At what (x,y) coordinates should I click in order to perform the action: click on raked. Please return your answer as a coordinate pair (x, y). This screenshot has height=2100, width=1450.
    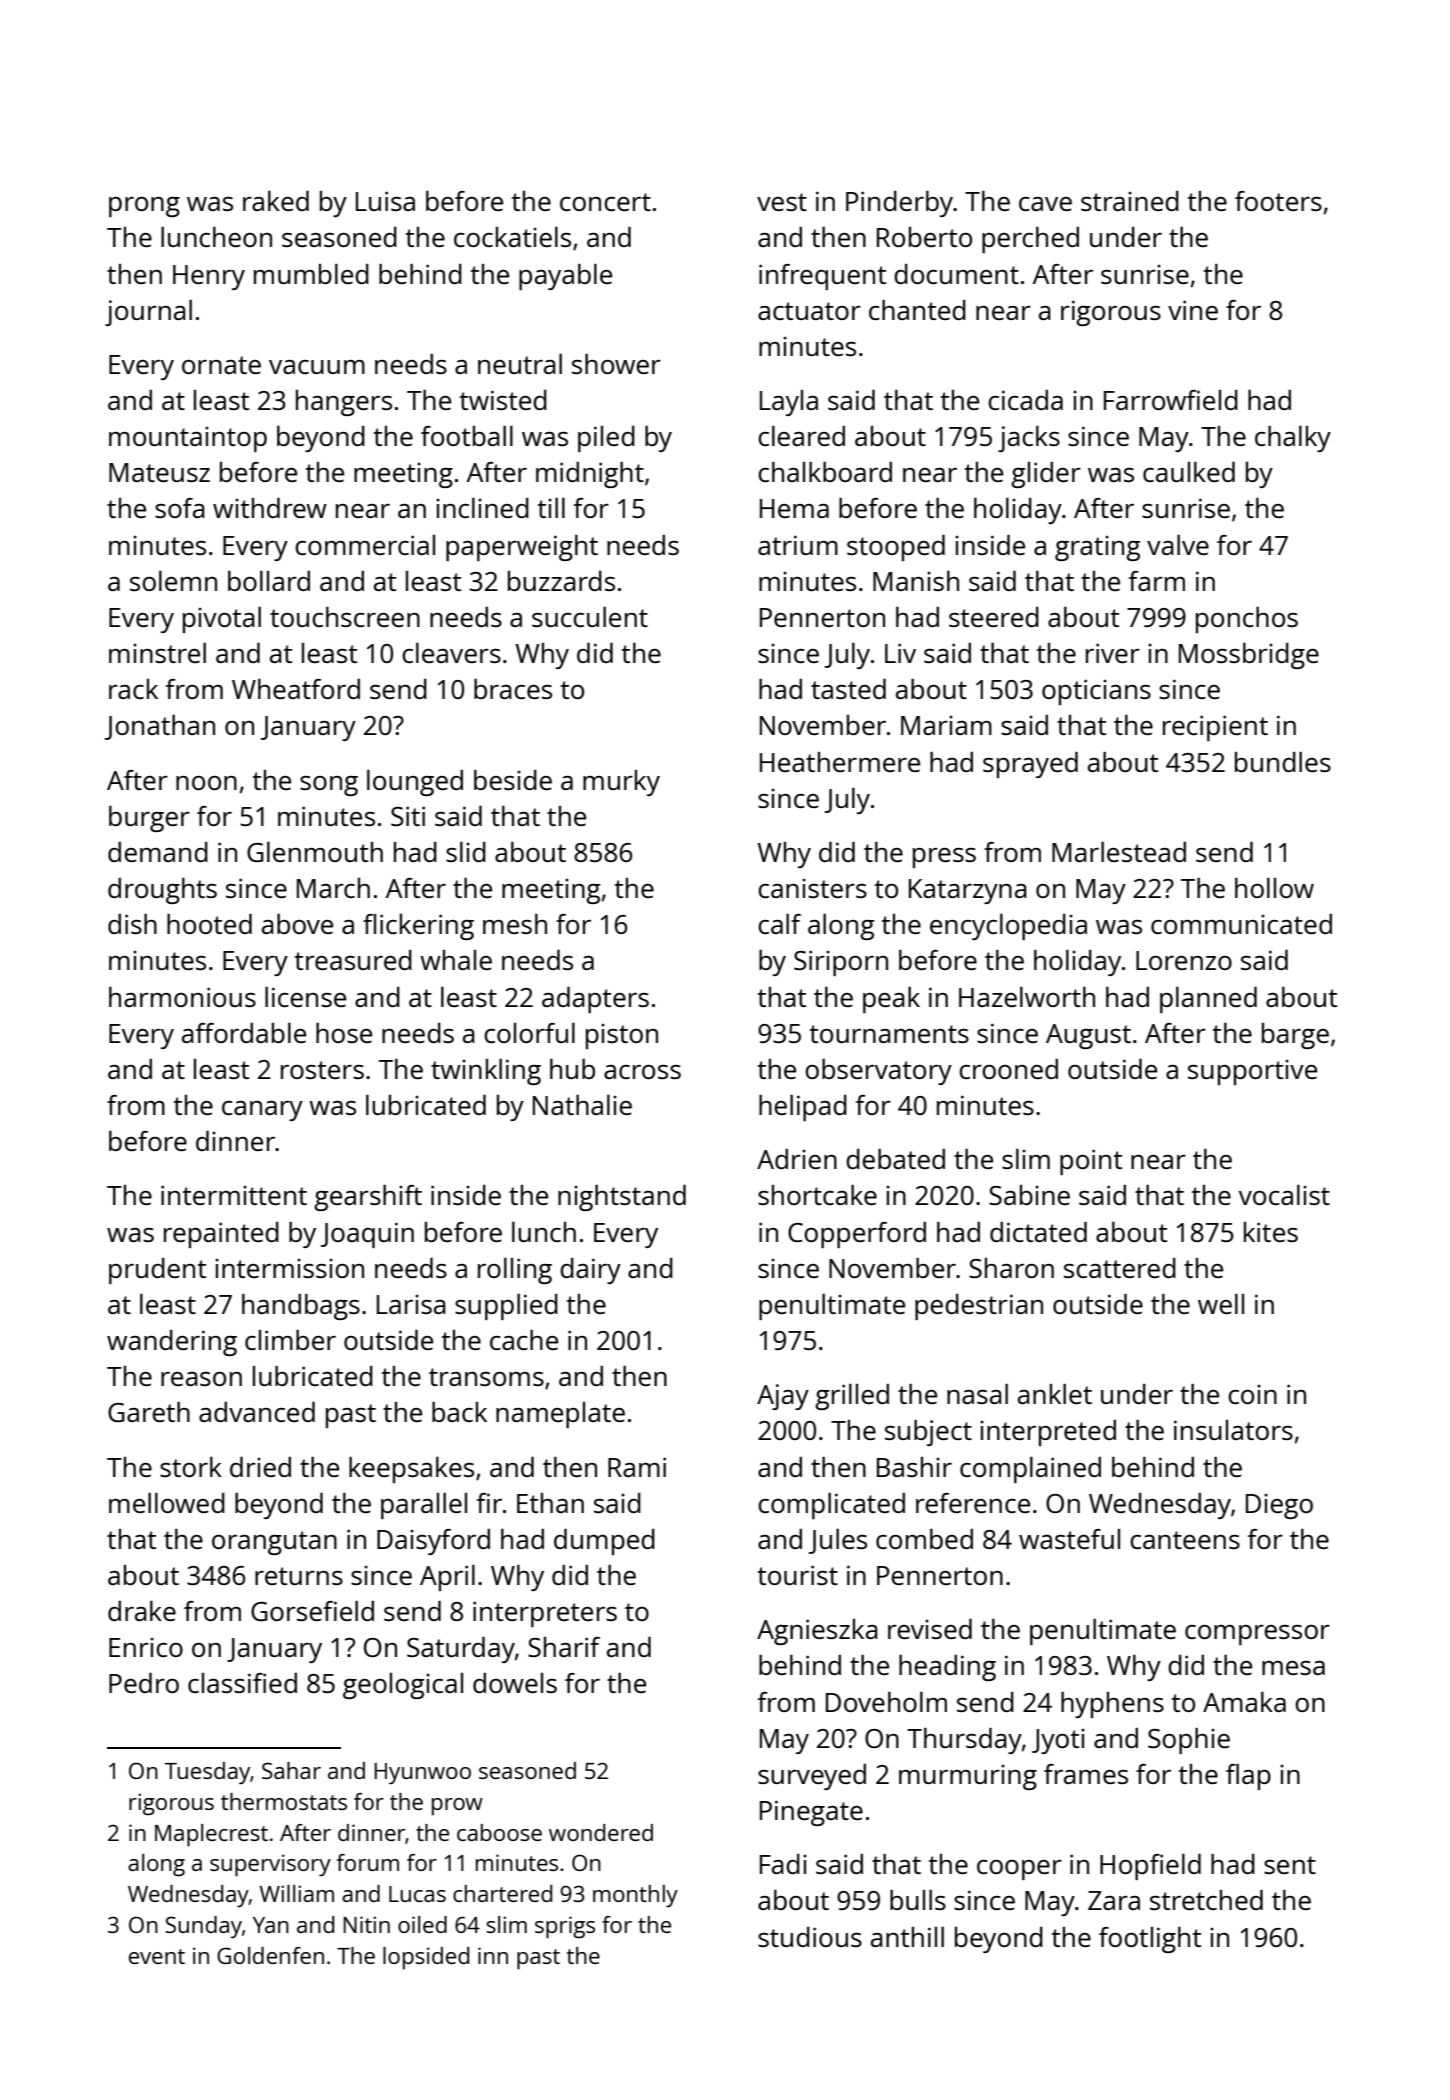
    Looking at the image, I should click on (276, 201).
